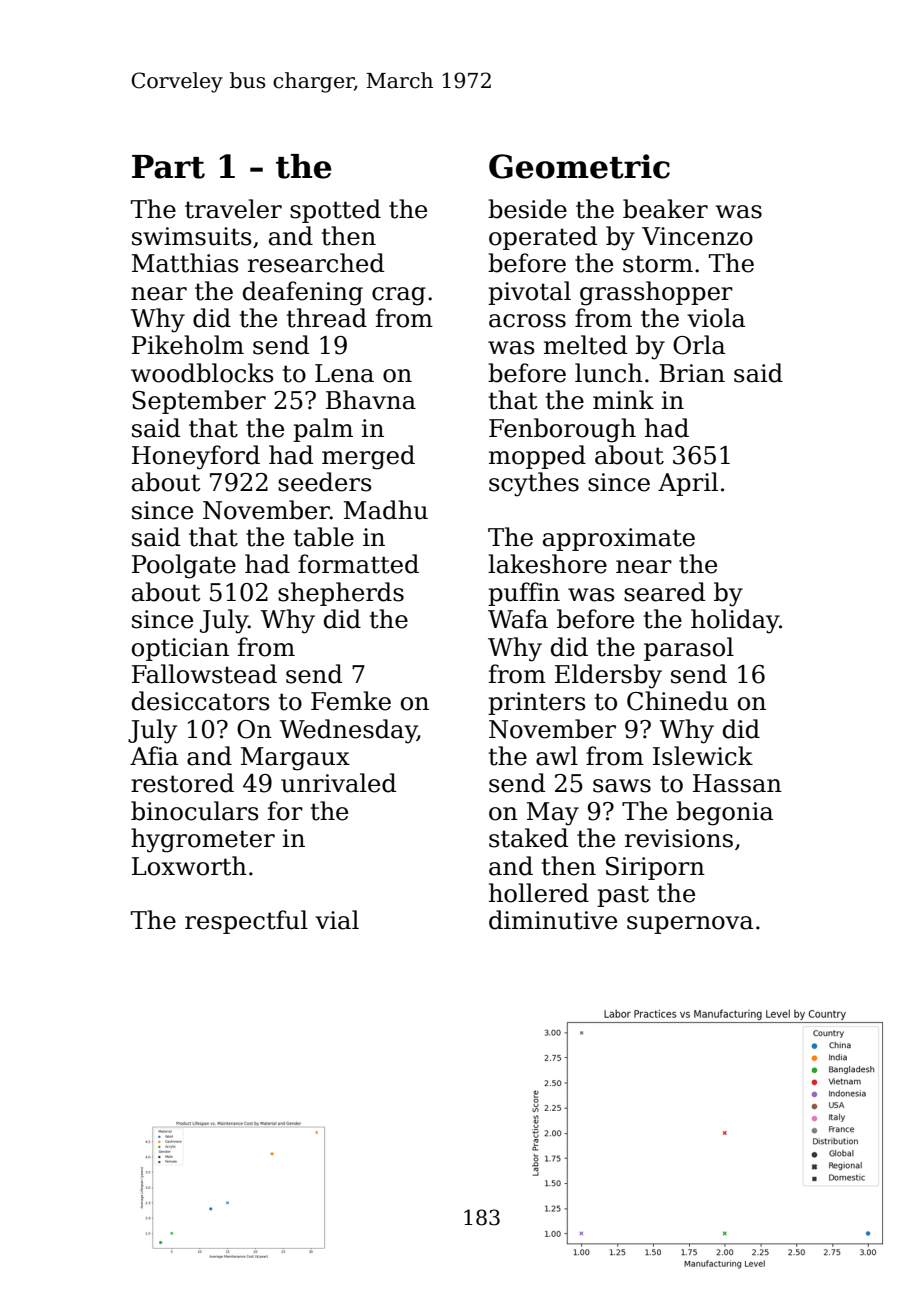  I want to click on pivotal, so click(529, 293).
